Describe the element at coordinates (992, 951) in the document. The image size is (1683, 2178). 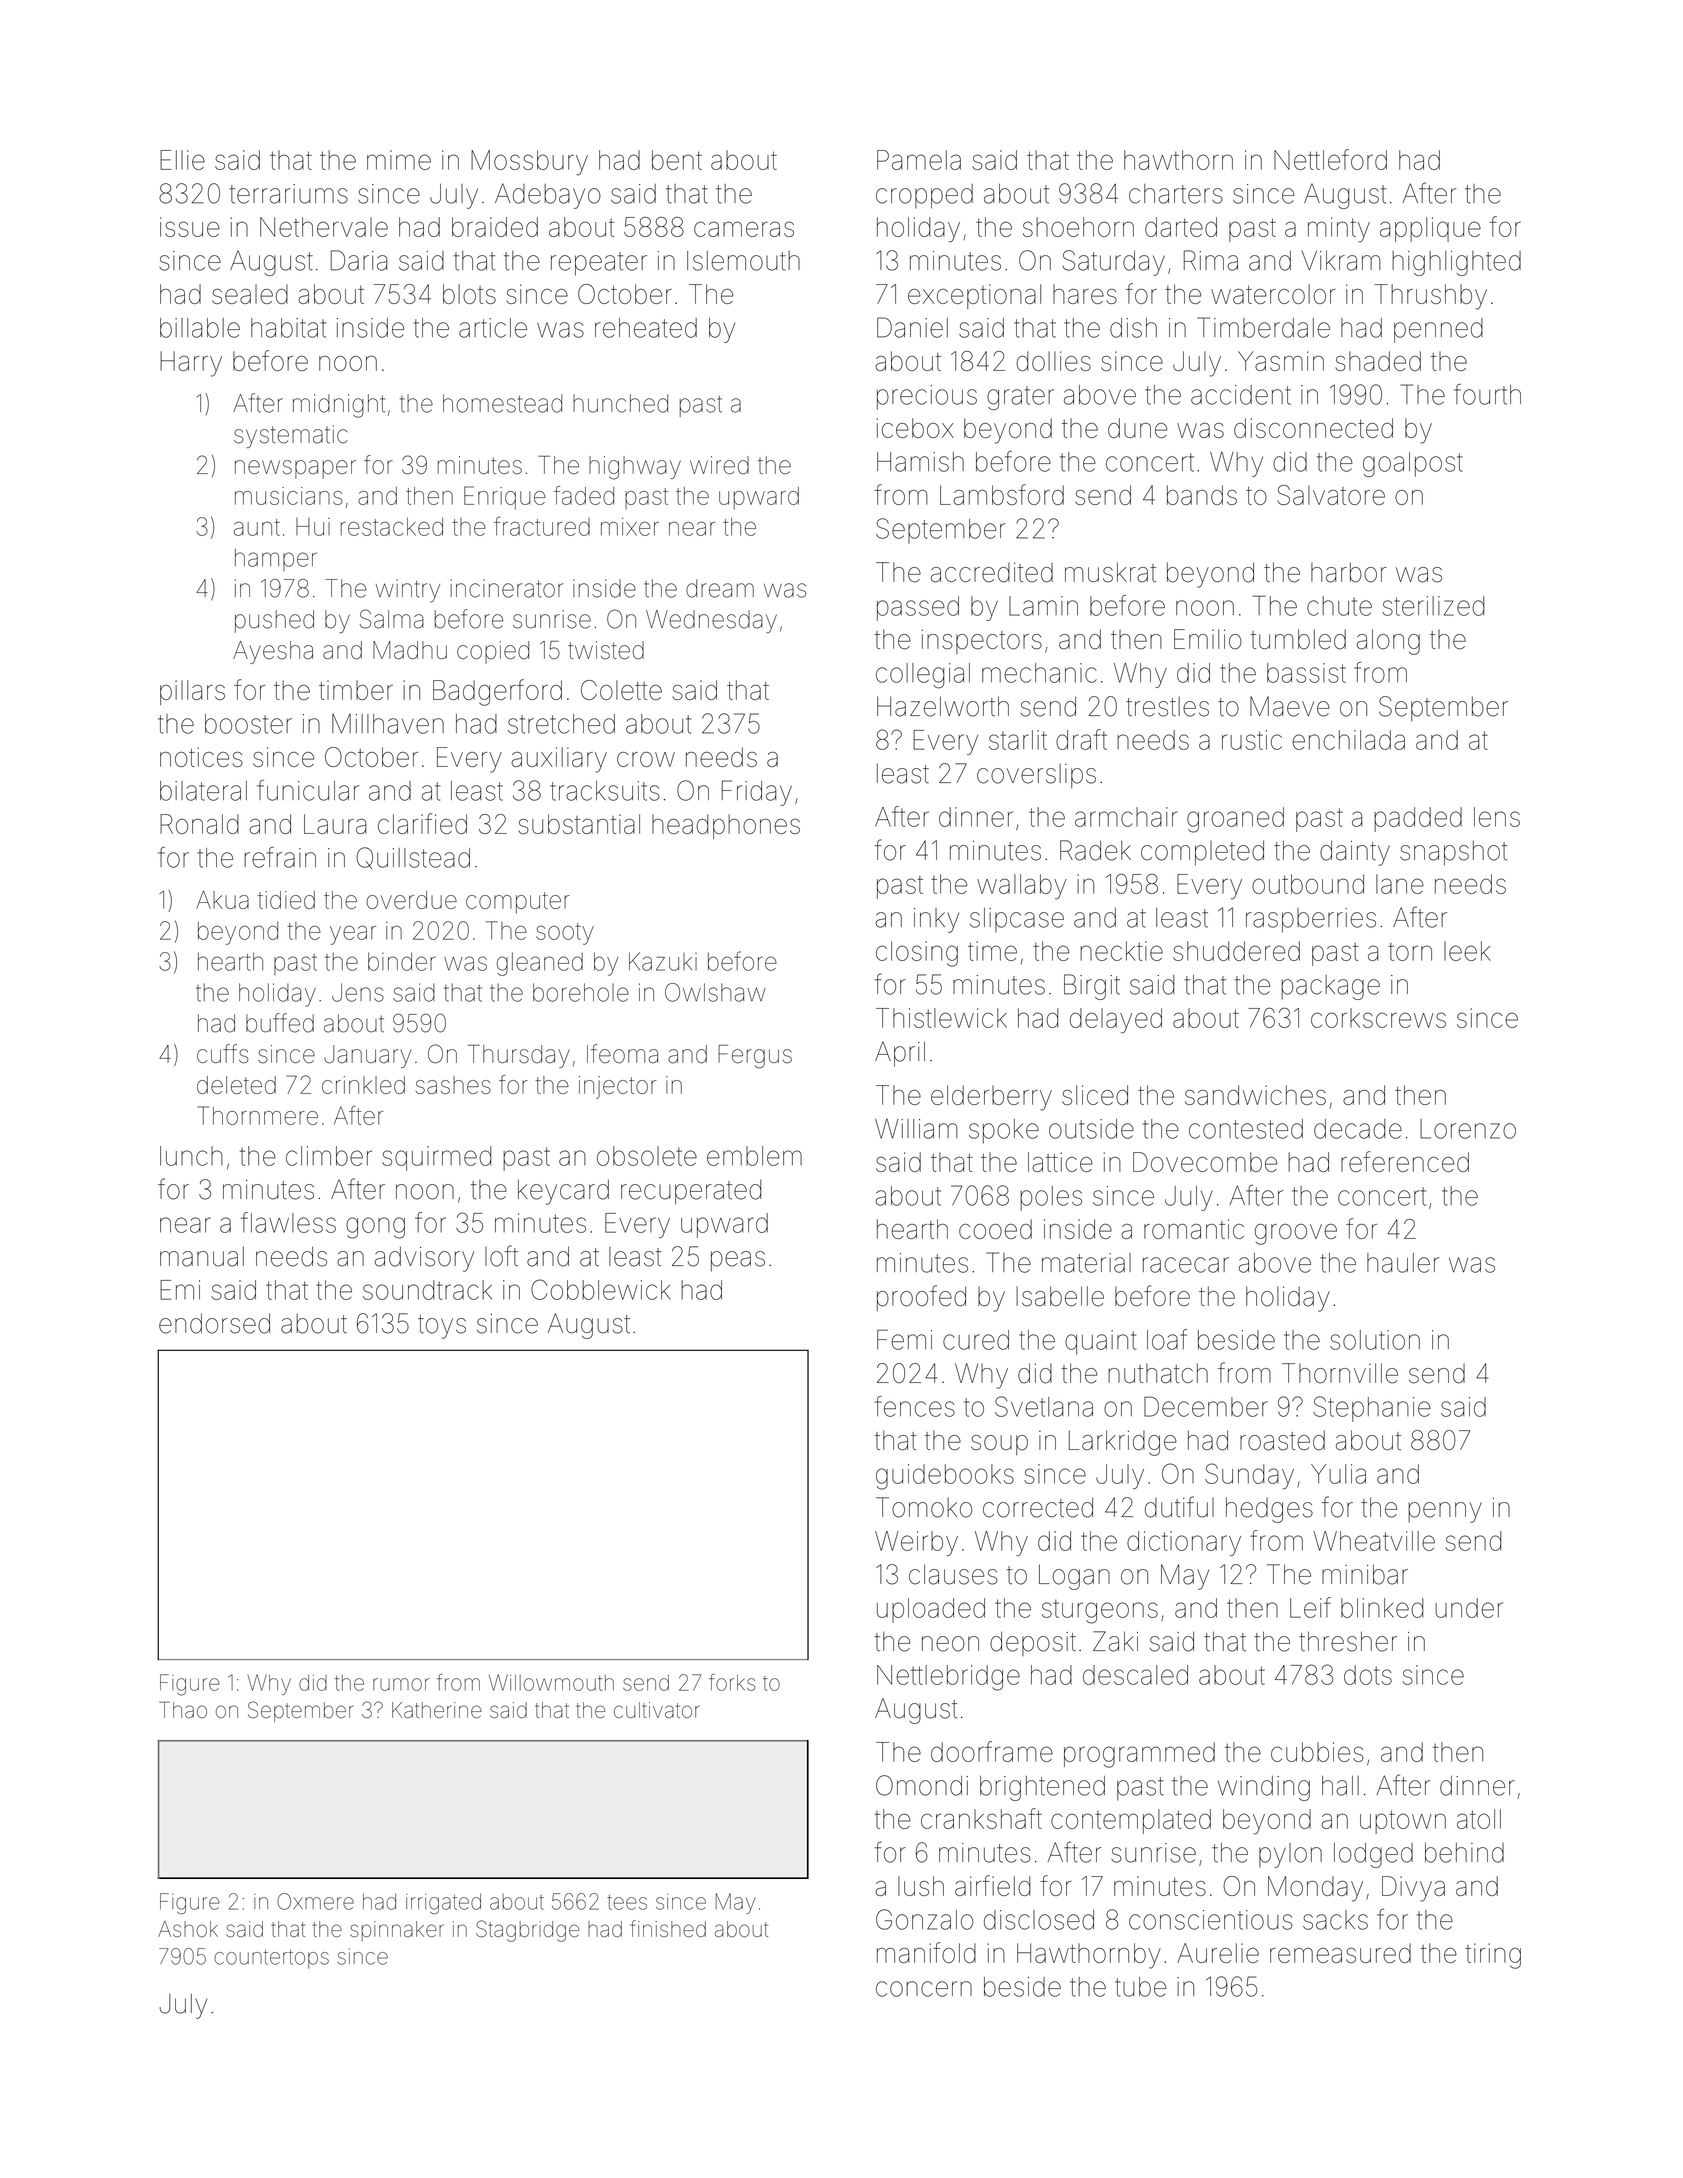
I see `time` at that location.
